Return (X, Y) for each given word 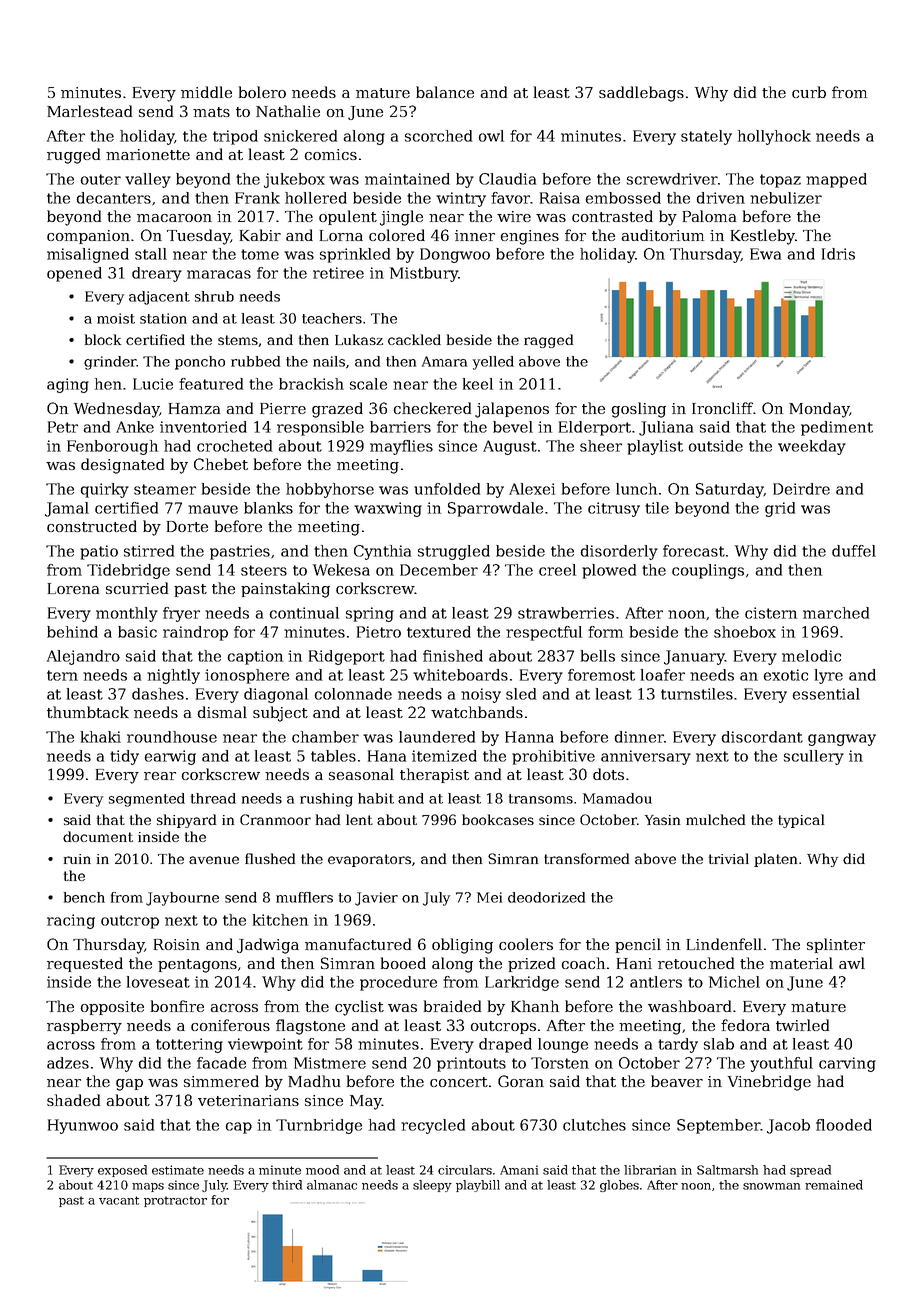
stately (706, 137)
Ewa (765, 254)
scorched (438, 136)
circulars (465, 1170)
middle (206, 92)
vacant (119, 1200)
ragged (548, 341)
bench (84, 897)
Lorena (73, 588)
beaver (677, 1081)
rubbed (255, 361)
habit (376, 798)
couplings (708, 571)
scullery (814, 757)
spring (370, 614)
